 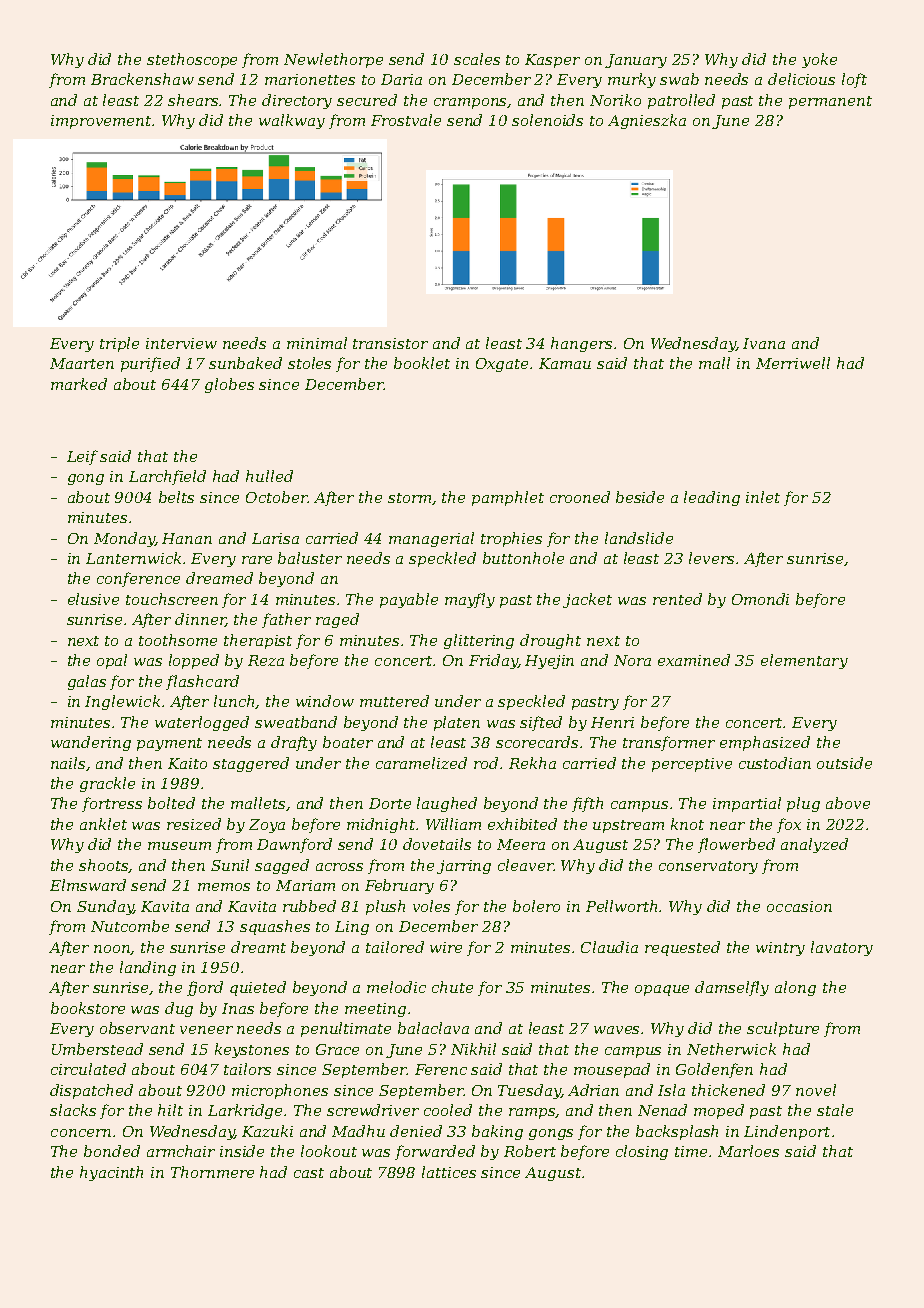 What do you see at coordinates (229, 385) in the document?
I see `globes` at bounding box center [229, 385].
